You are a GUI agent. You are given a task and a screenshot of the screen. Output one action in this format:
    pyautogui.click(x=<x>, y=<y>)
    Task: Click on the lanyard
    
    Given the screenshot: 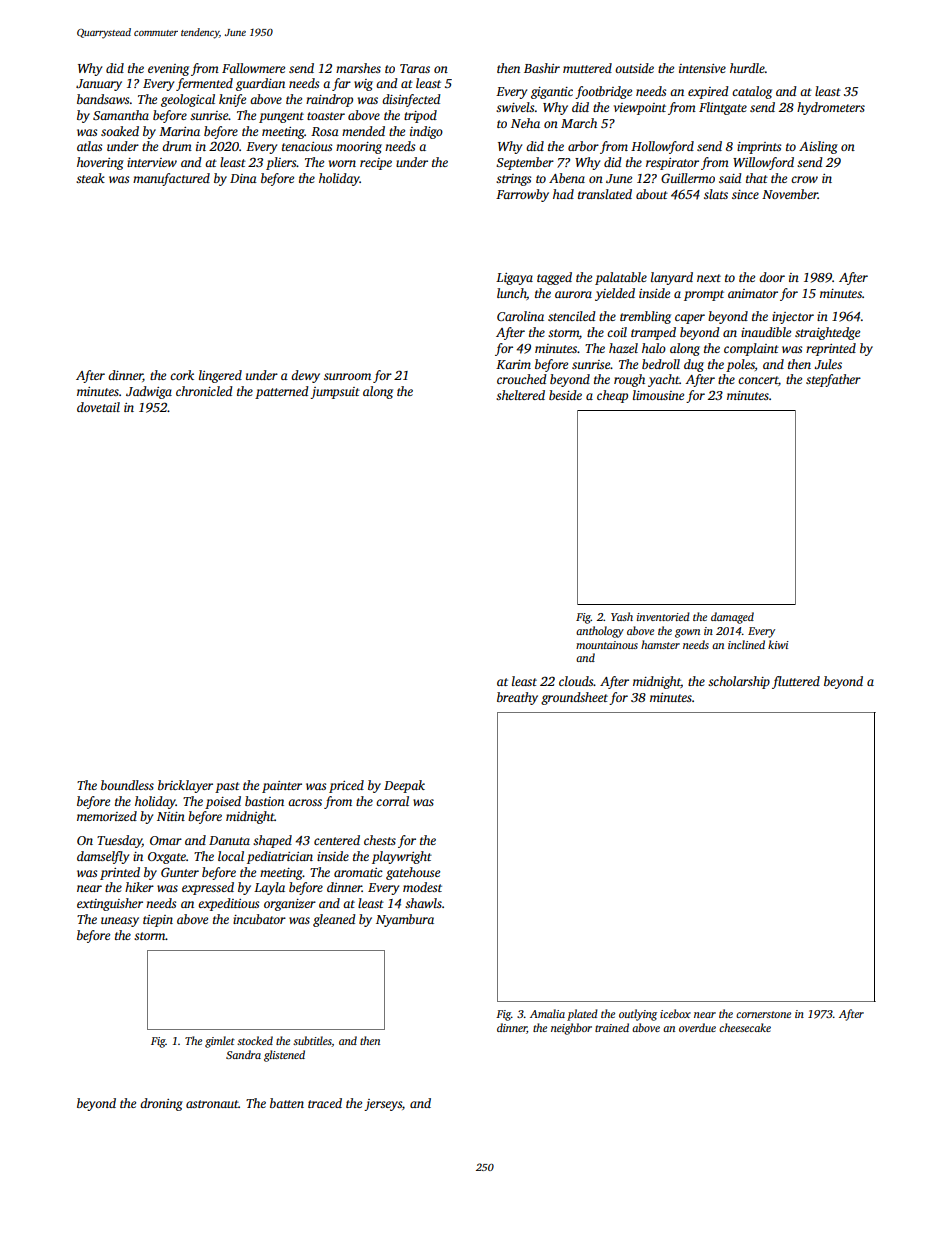 What is the action you would take?
    pyautogui.click(x=672, y=278)
